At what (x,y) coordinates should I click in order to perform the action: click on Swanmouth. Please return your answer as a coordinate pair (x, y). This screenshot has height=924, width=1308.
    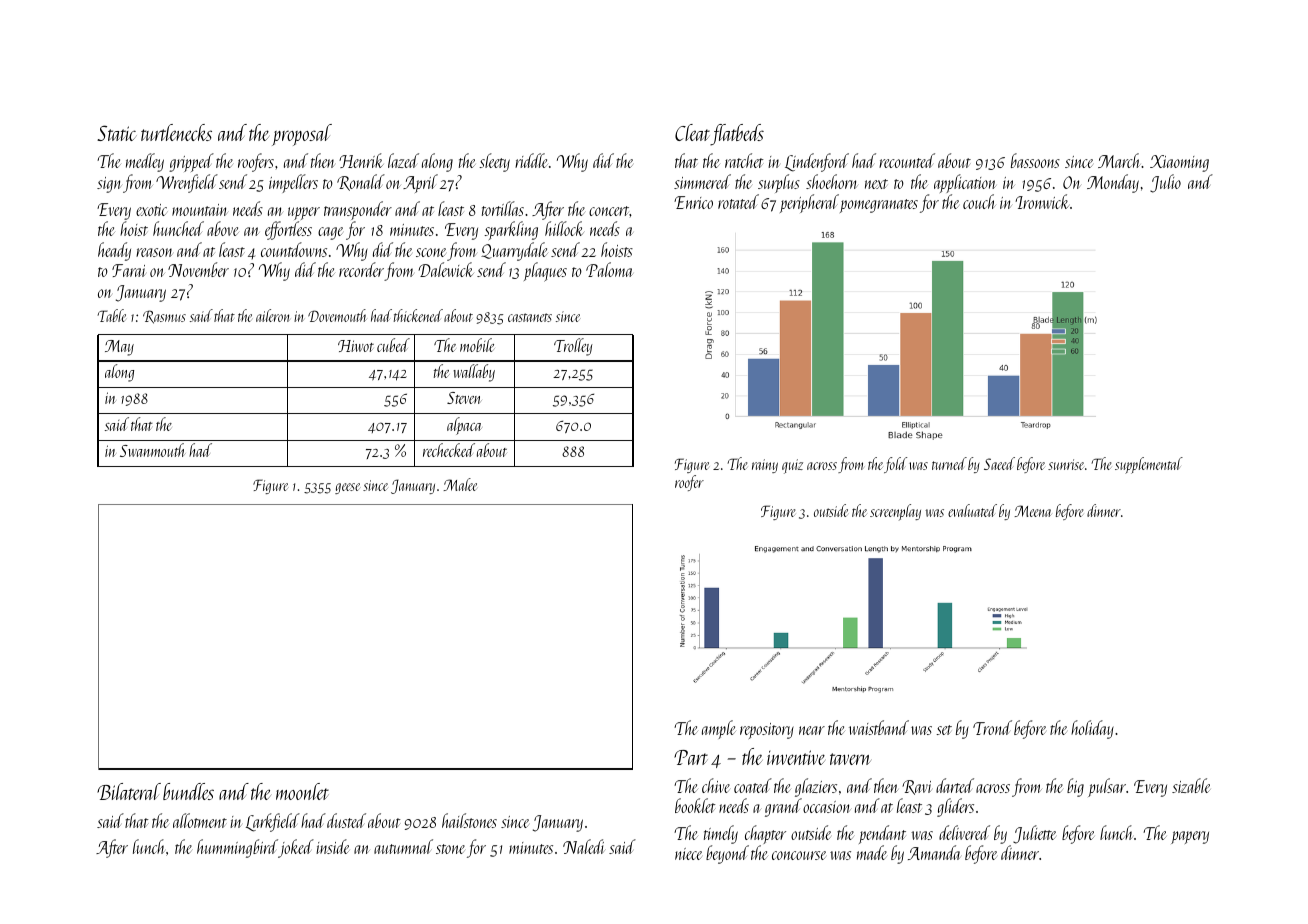
    Looking at the image, I should click on (153, 450).
